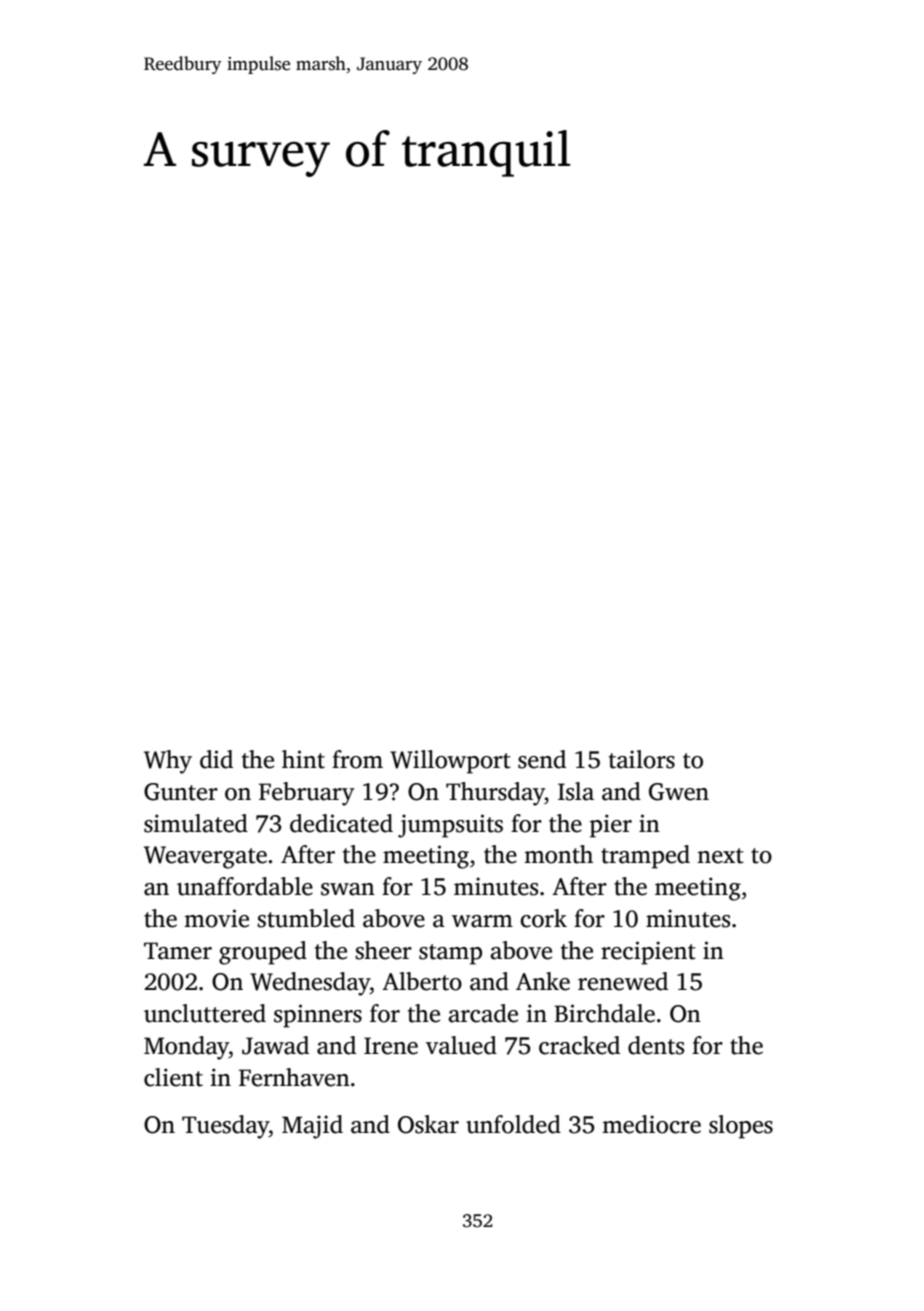 The height and width of the document is (1311, 924). Describe the element at coordinates (623, 981) in the document. I see `renewed` at that location.
